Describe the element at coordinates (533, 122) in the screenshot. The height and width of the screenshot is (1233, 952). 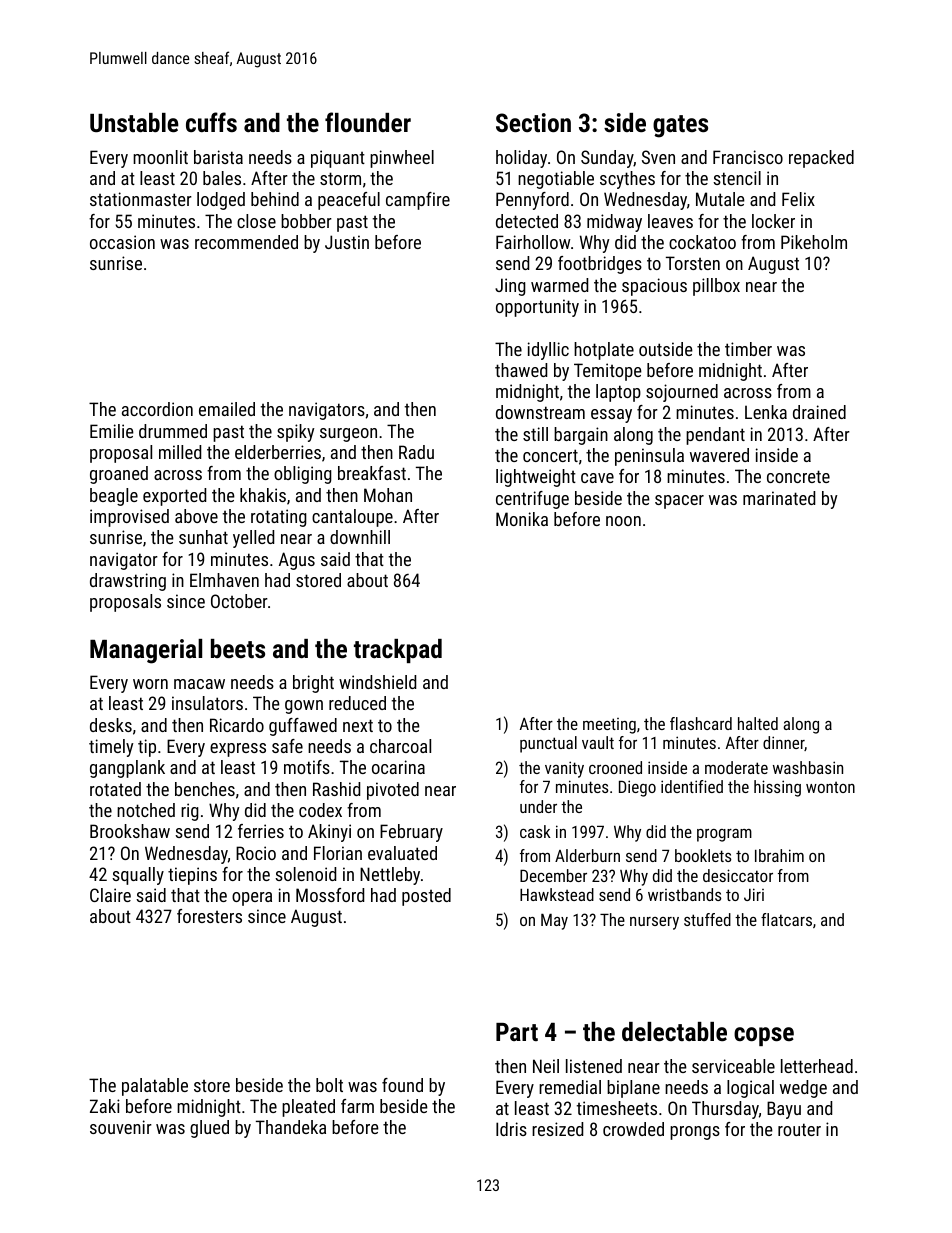
I see `Section` at that location.
